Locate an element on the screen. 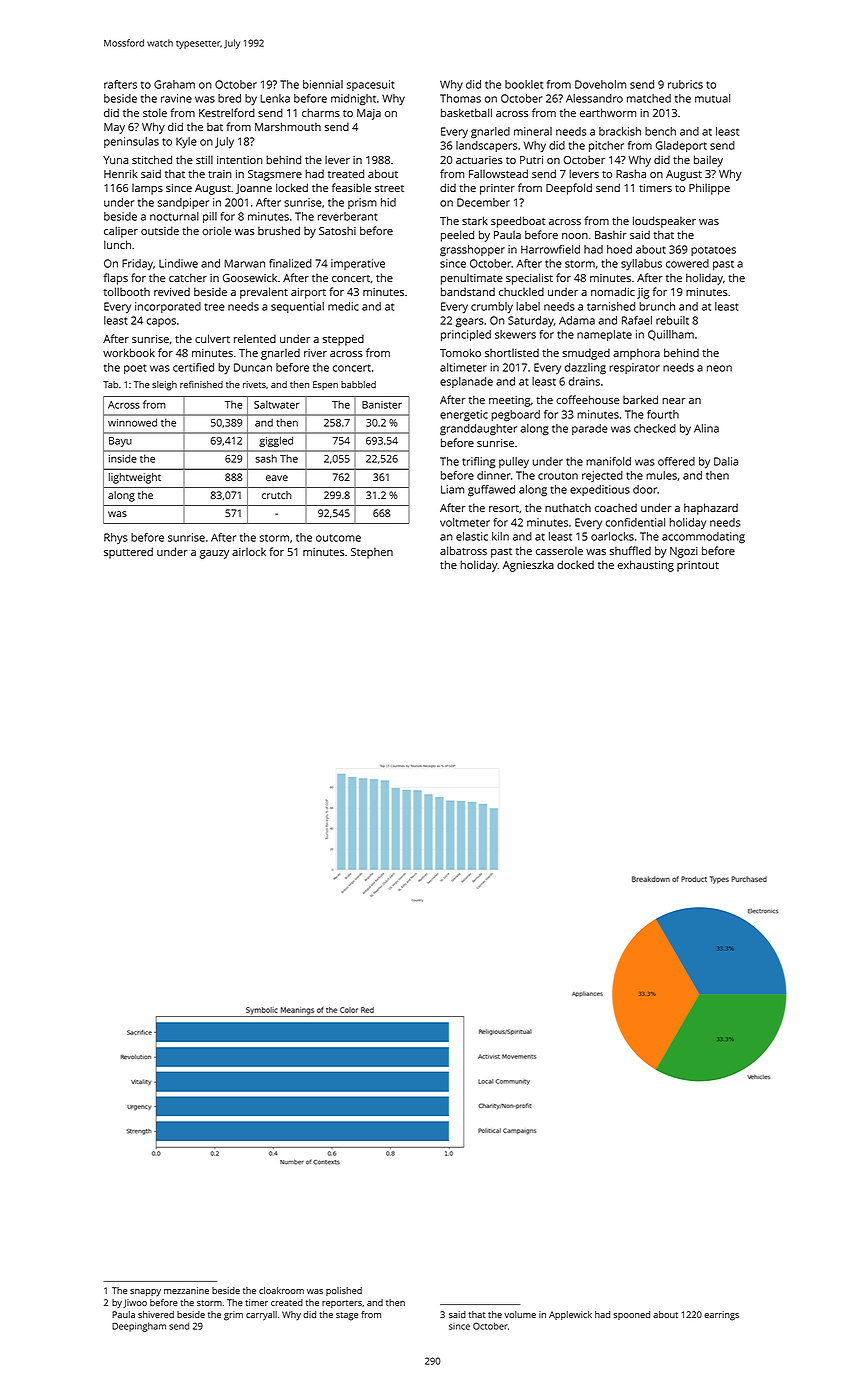  spacesuit is located at coordinates (371, 85).
